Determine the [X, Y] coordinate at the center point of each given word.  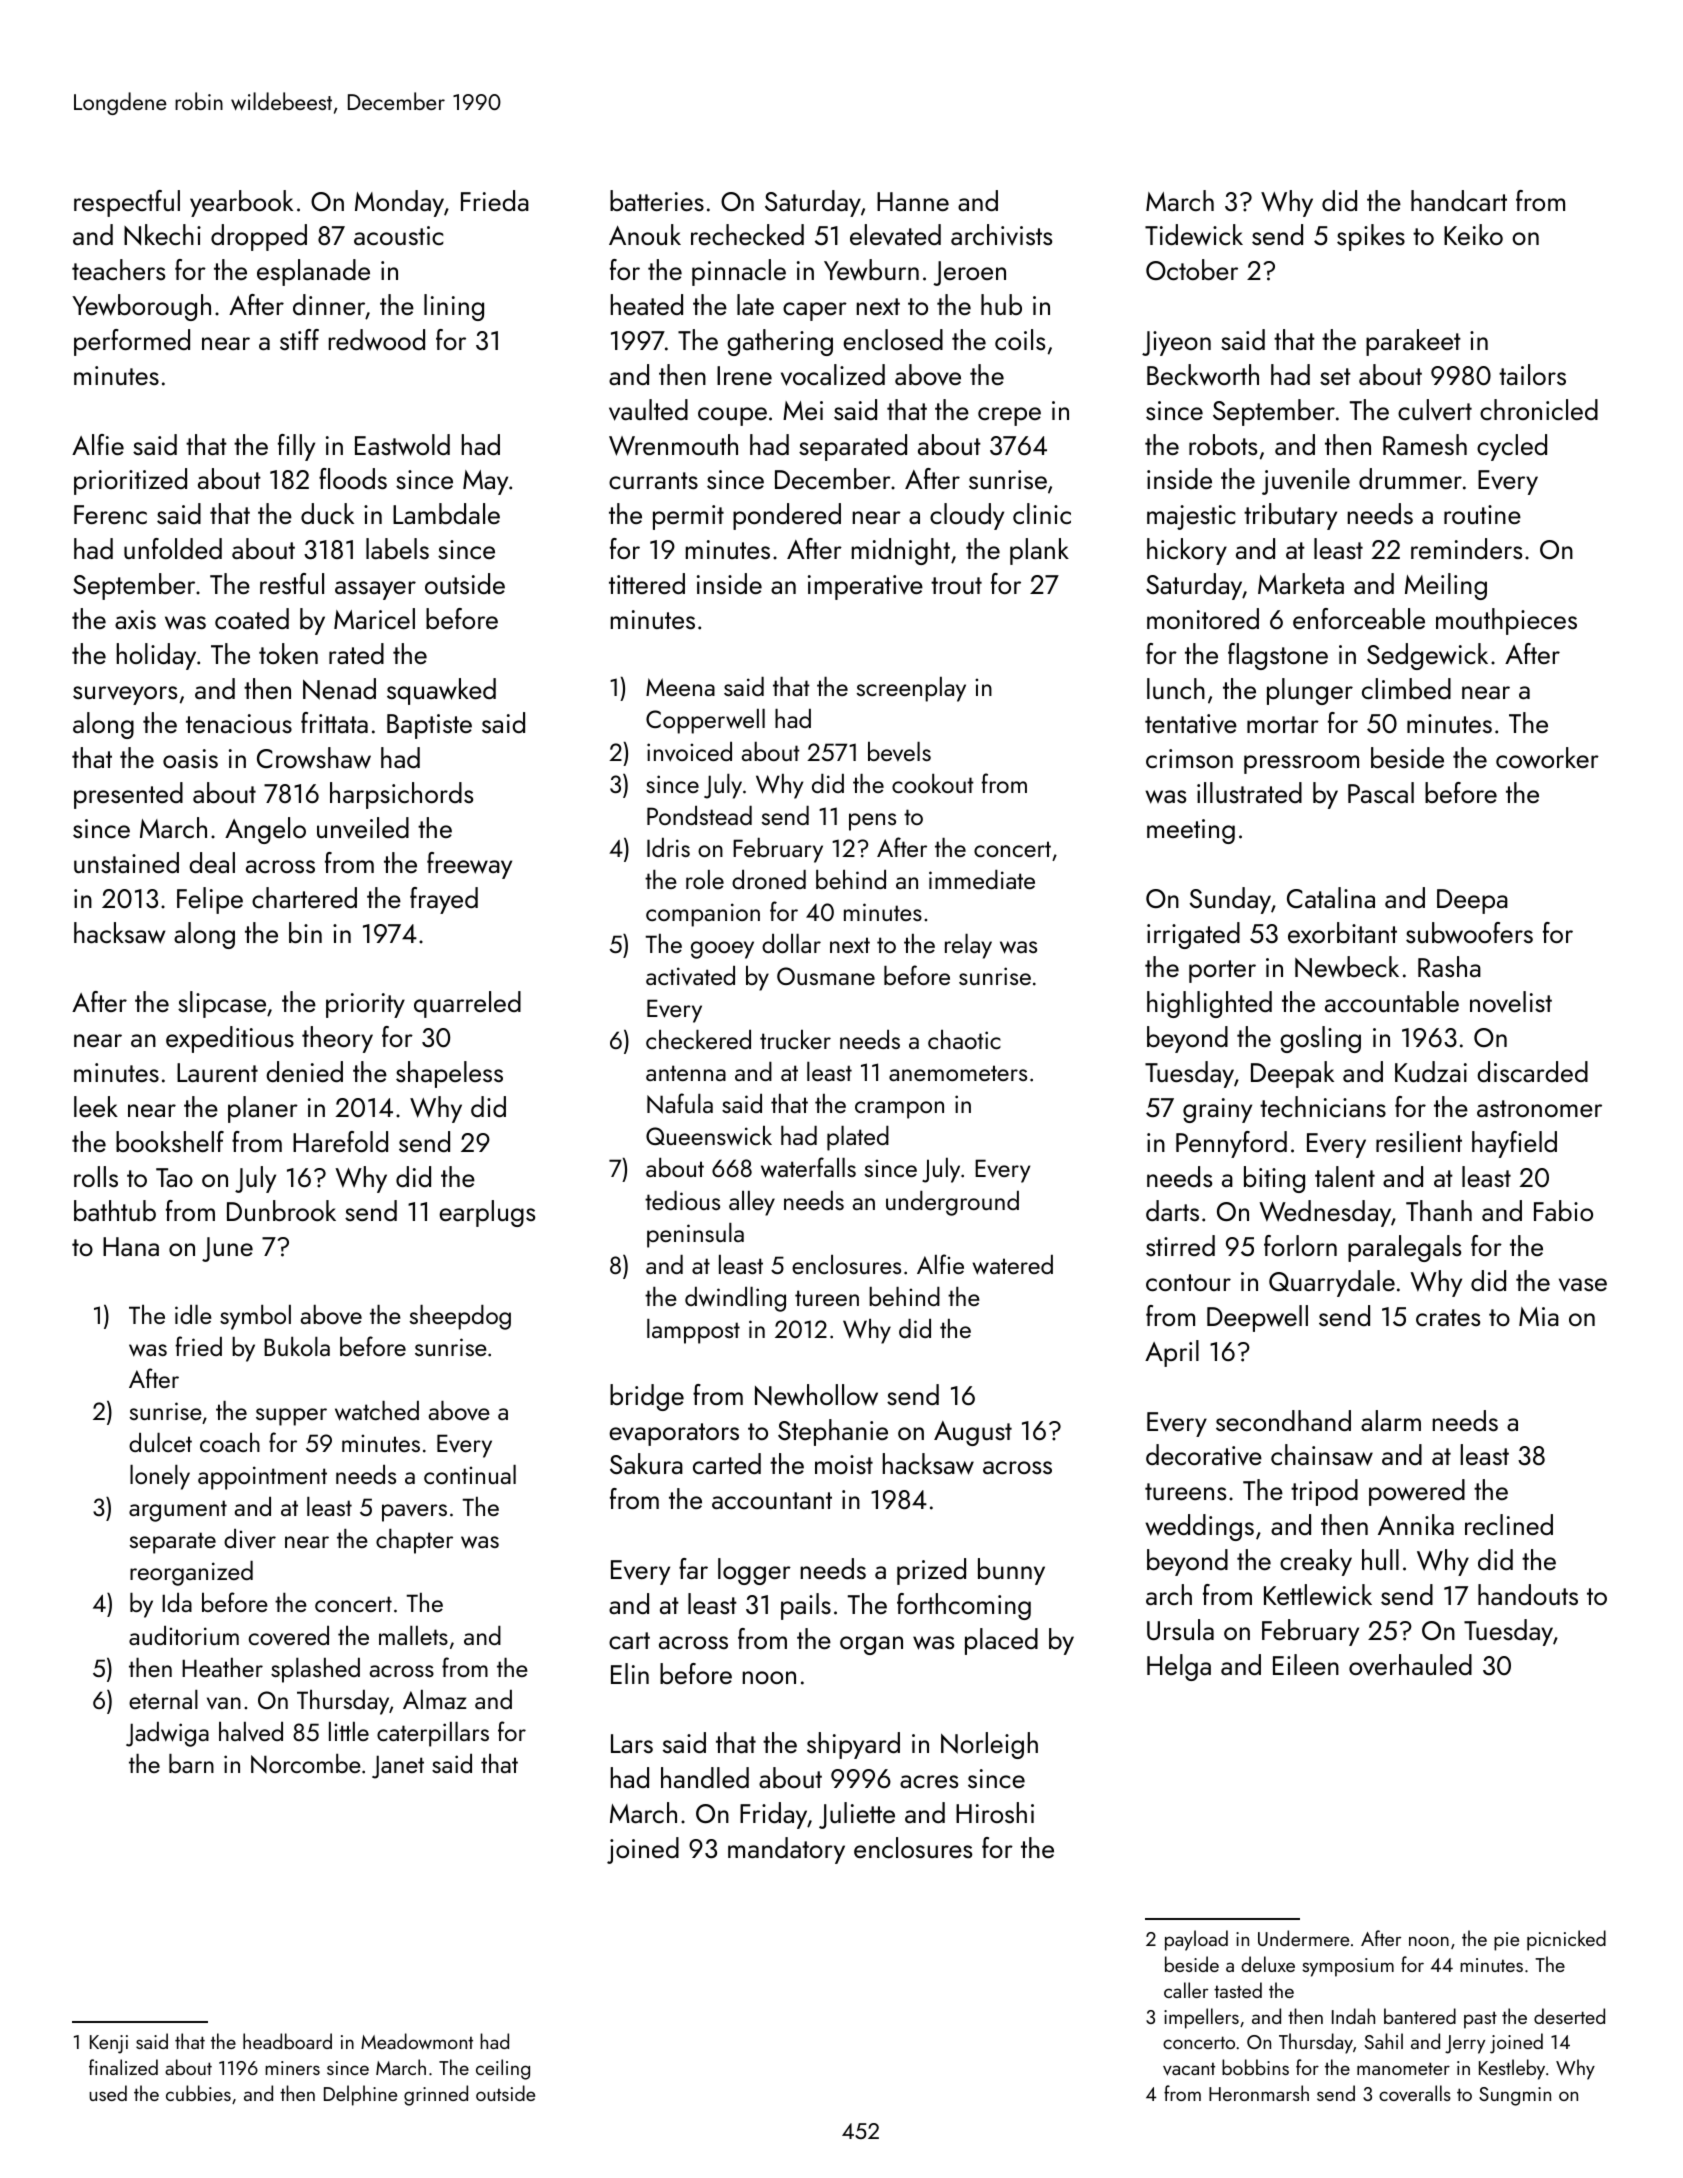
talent [1345, 1176]
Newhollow [816, 1395]
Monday [399, 203]
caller [1186, 1990]
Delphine [360, 2095]
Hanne [913, 201]
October [1192, 269]
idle [193, 1314]
